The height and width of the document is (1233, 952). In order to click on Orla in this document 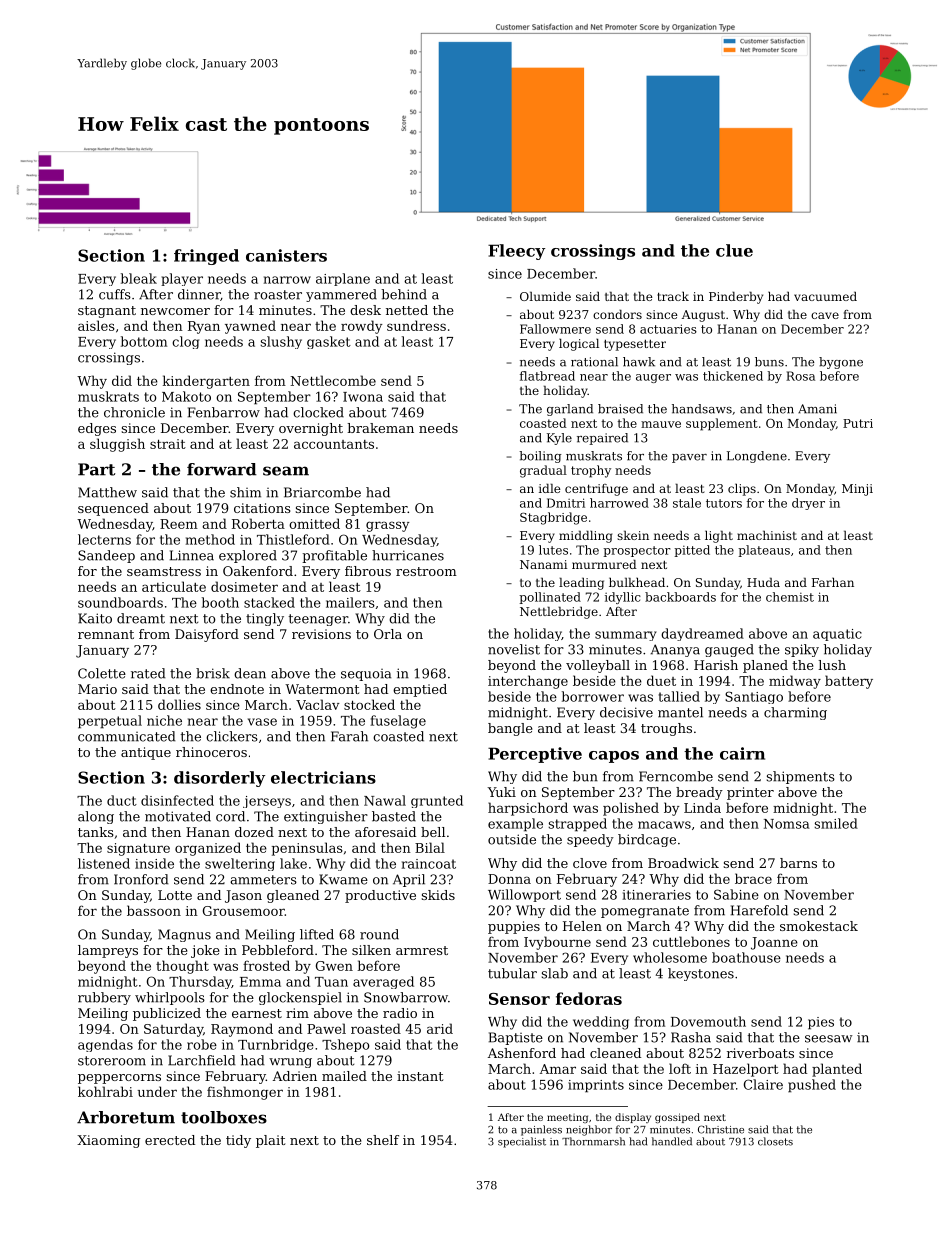, I will do `click(388, 634)`.
